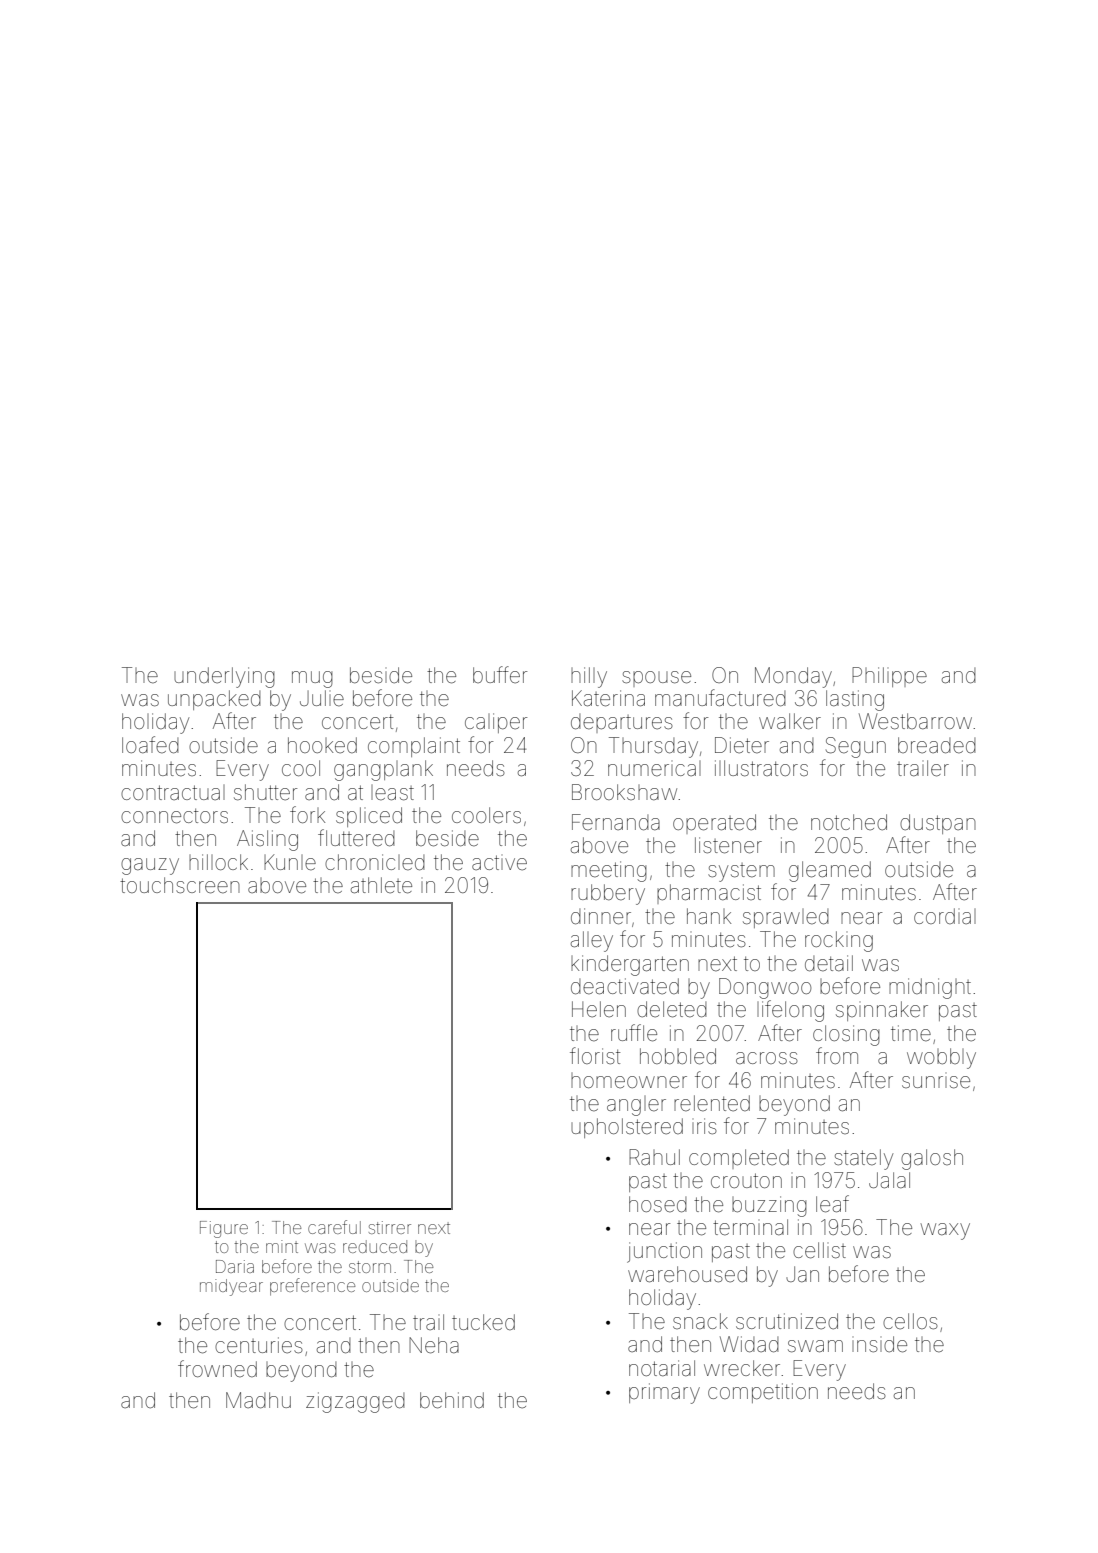 Image resolution: width=1098 pixels, height=1553 pixels. Describe the element at coordinates (889, 677) in the screenshot. I see `Philippe` at that location.
